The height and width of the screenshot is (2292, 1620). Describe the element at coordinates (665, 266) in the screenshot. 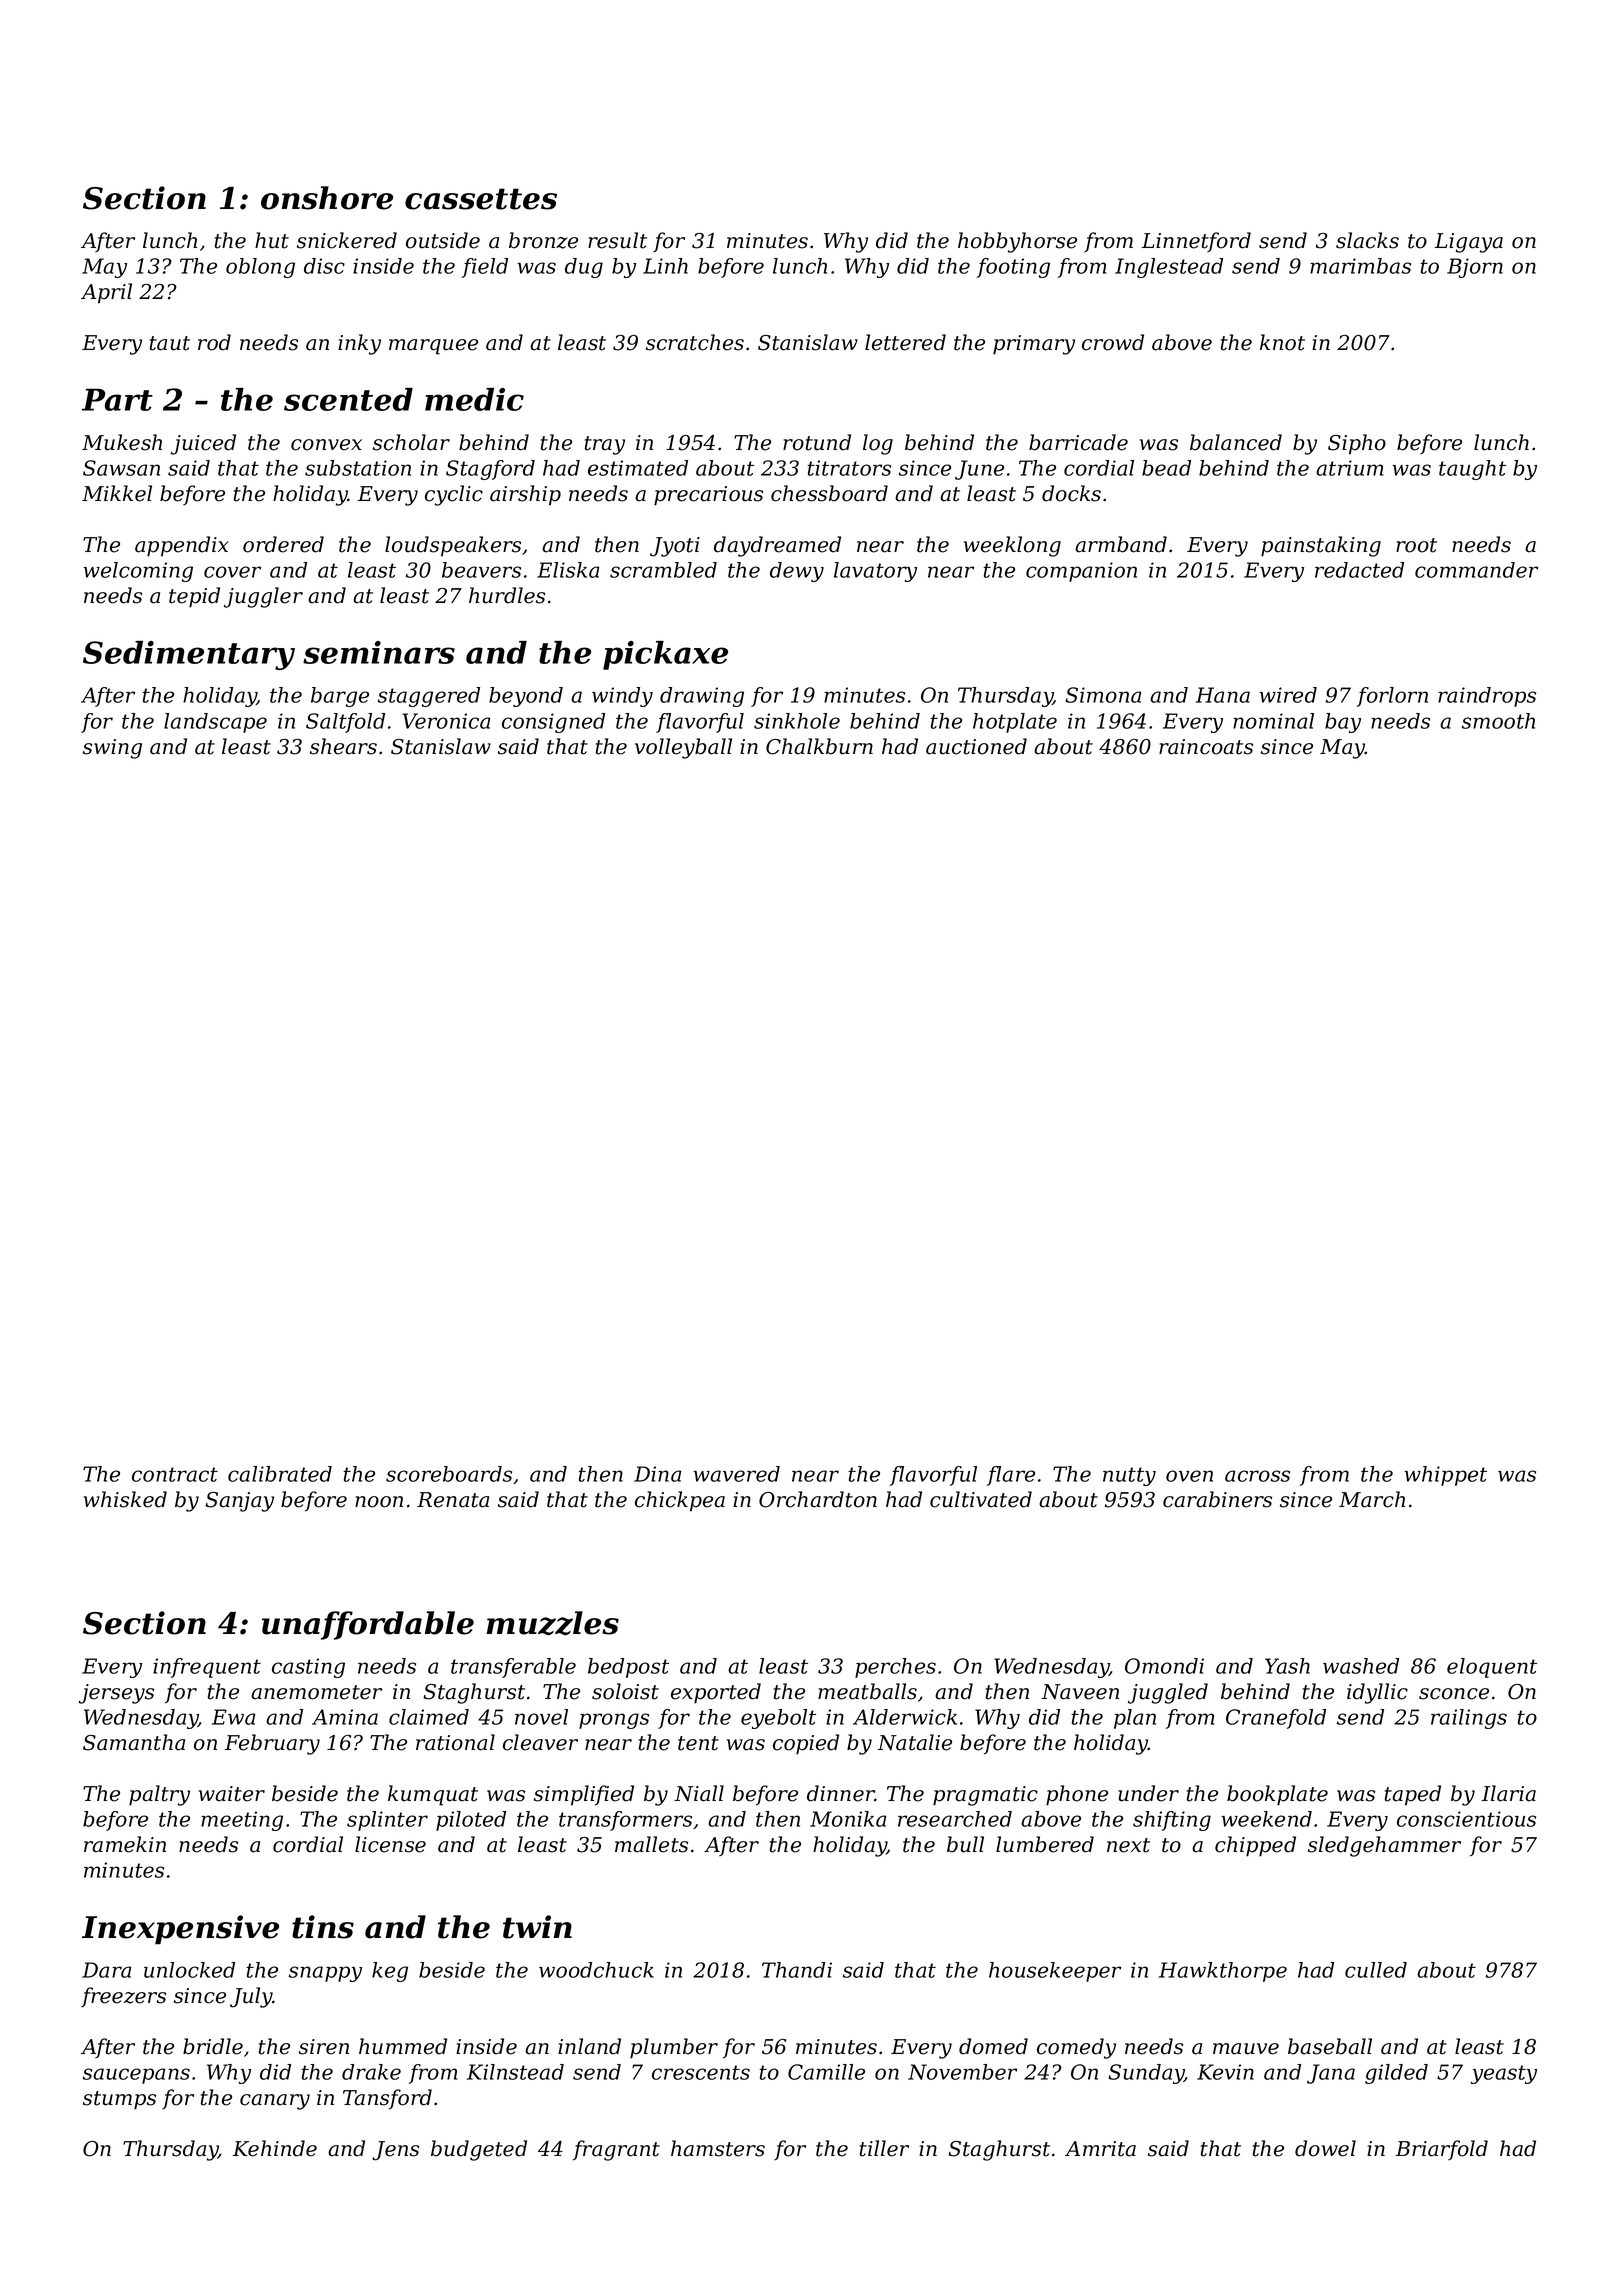

I see `Linh` at that location.
